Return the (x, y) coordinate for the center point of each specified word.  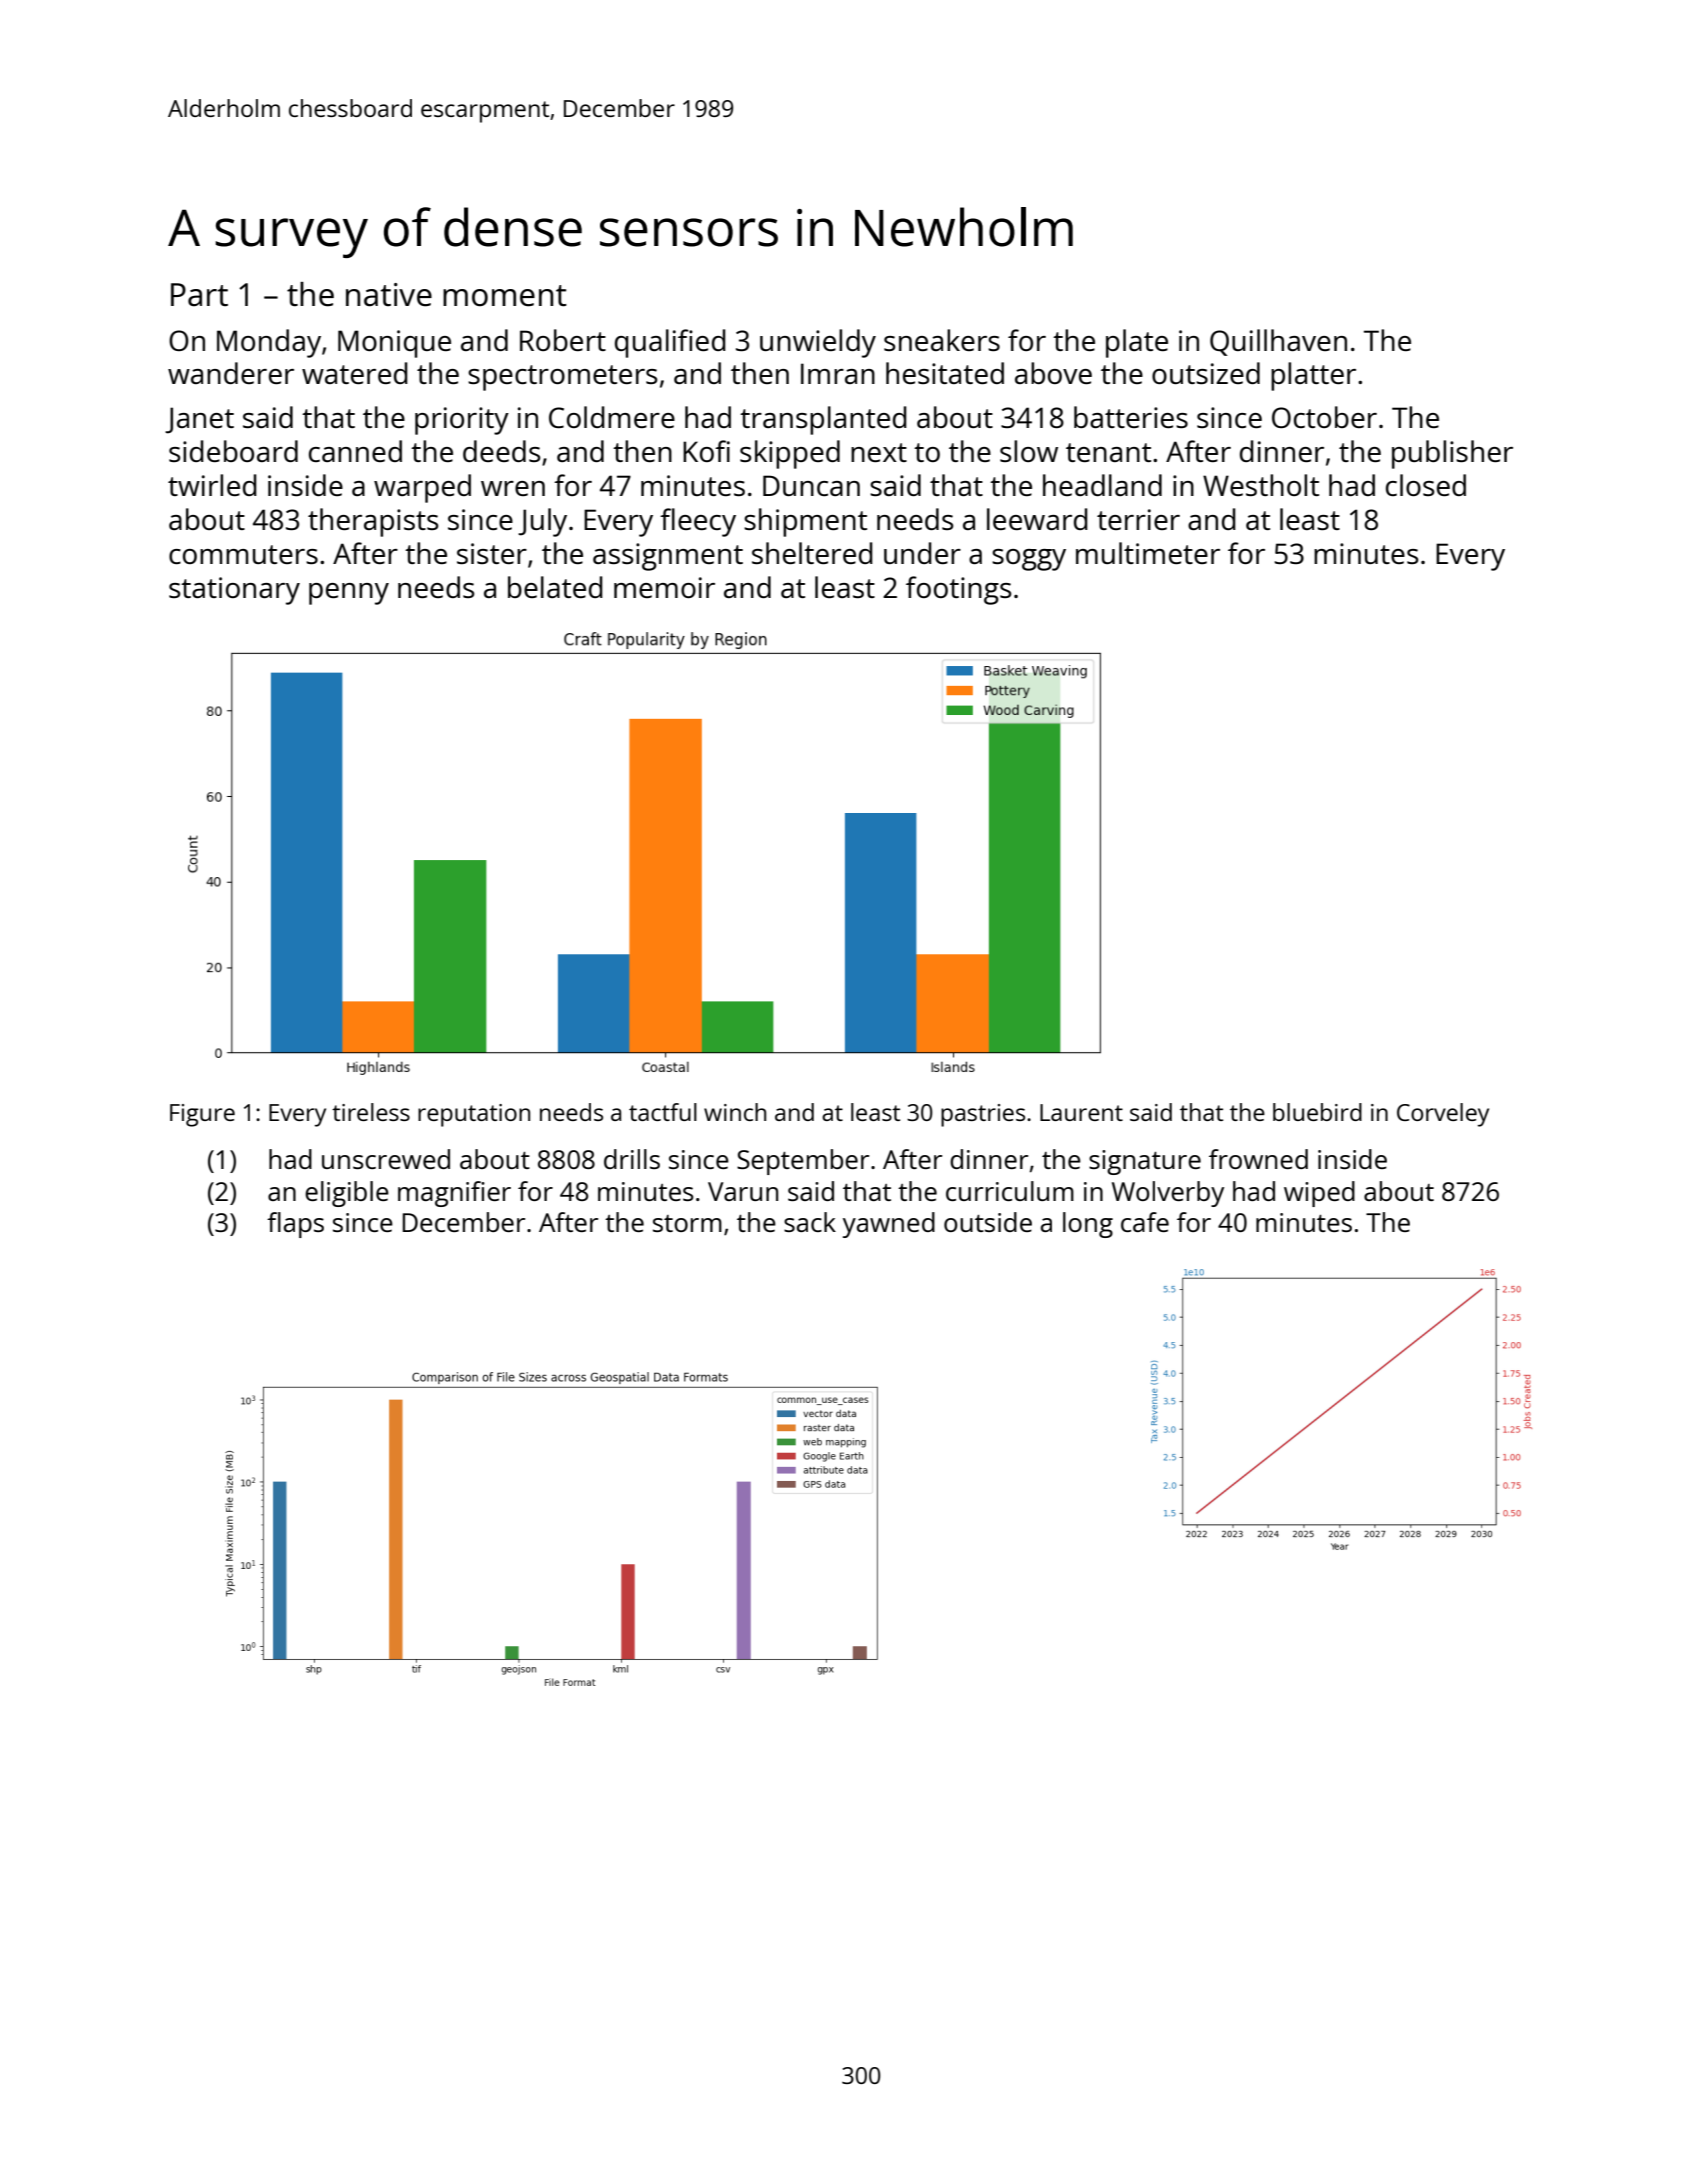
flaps (295, 1225)
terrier (1138, 519)
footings (958, 590)
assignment (668, 557)
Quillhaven (1278, 342)
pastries (983, 1115)
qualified (670, 343)
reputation (474, 1115)
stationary (234, 591)
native (389, 295)
